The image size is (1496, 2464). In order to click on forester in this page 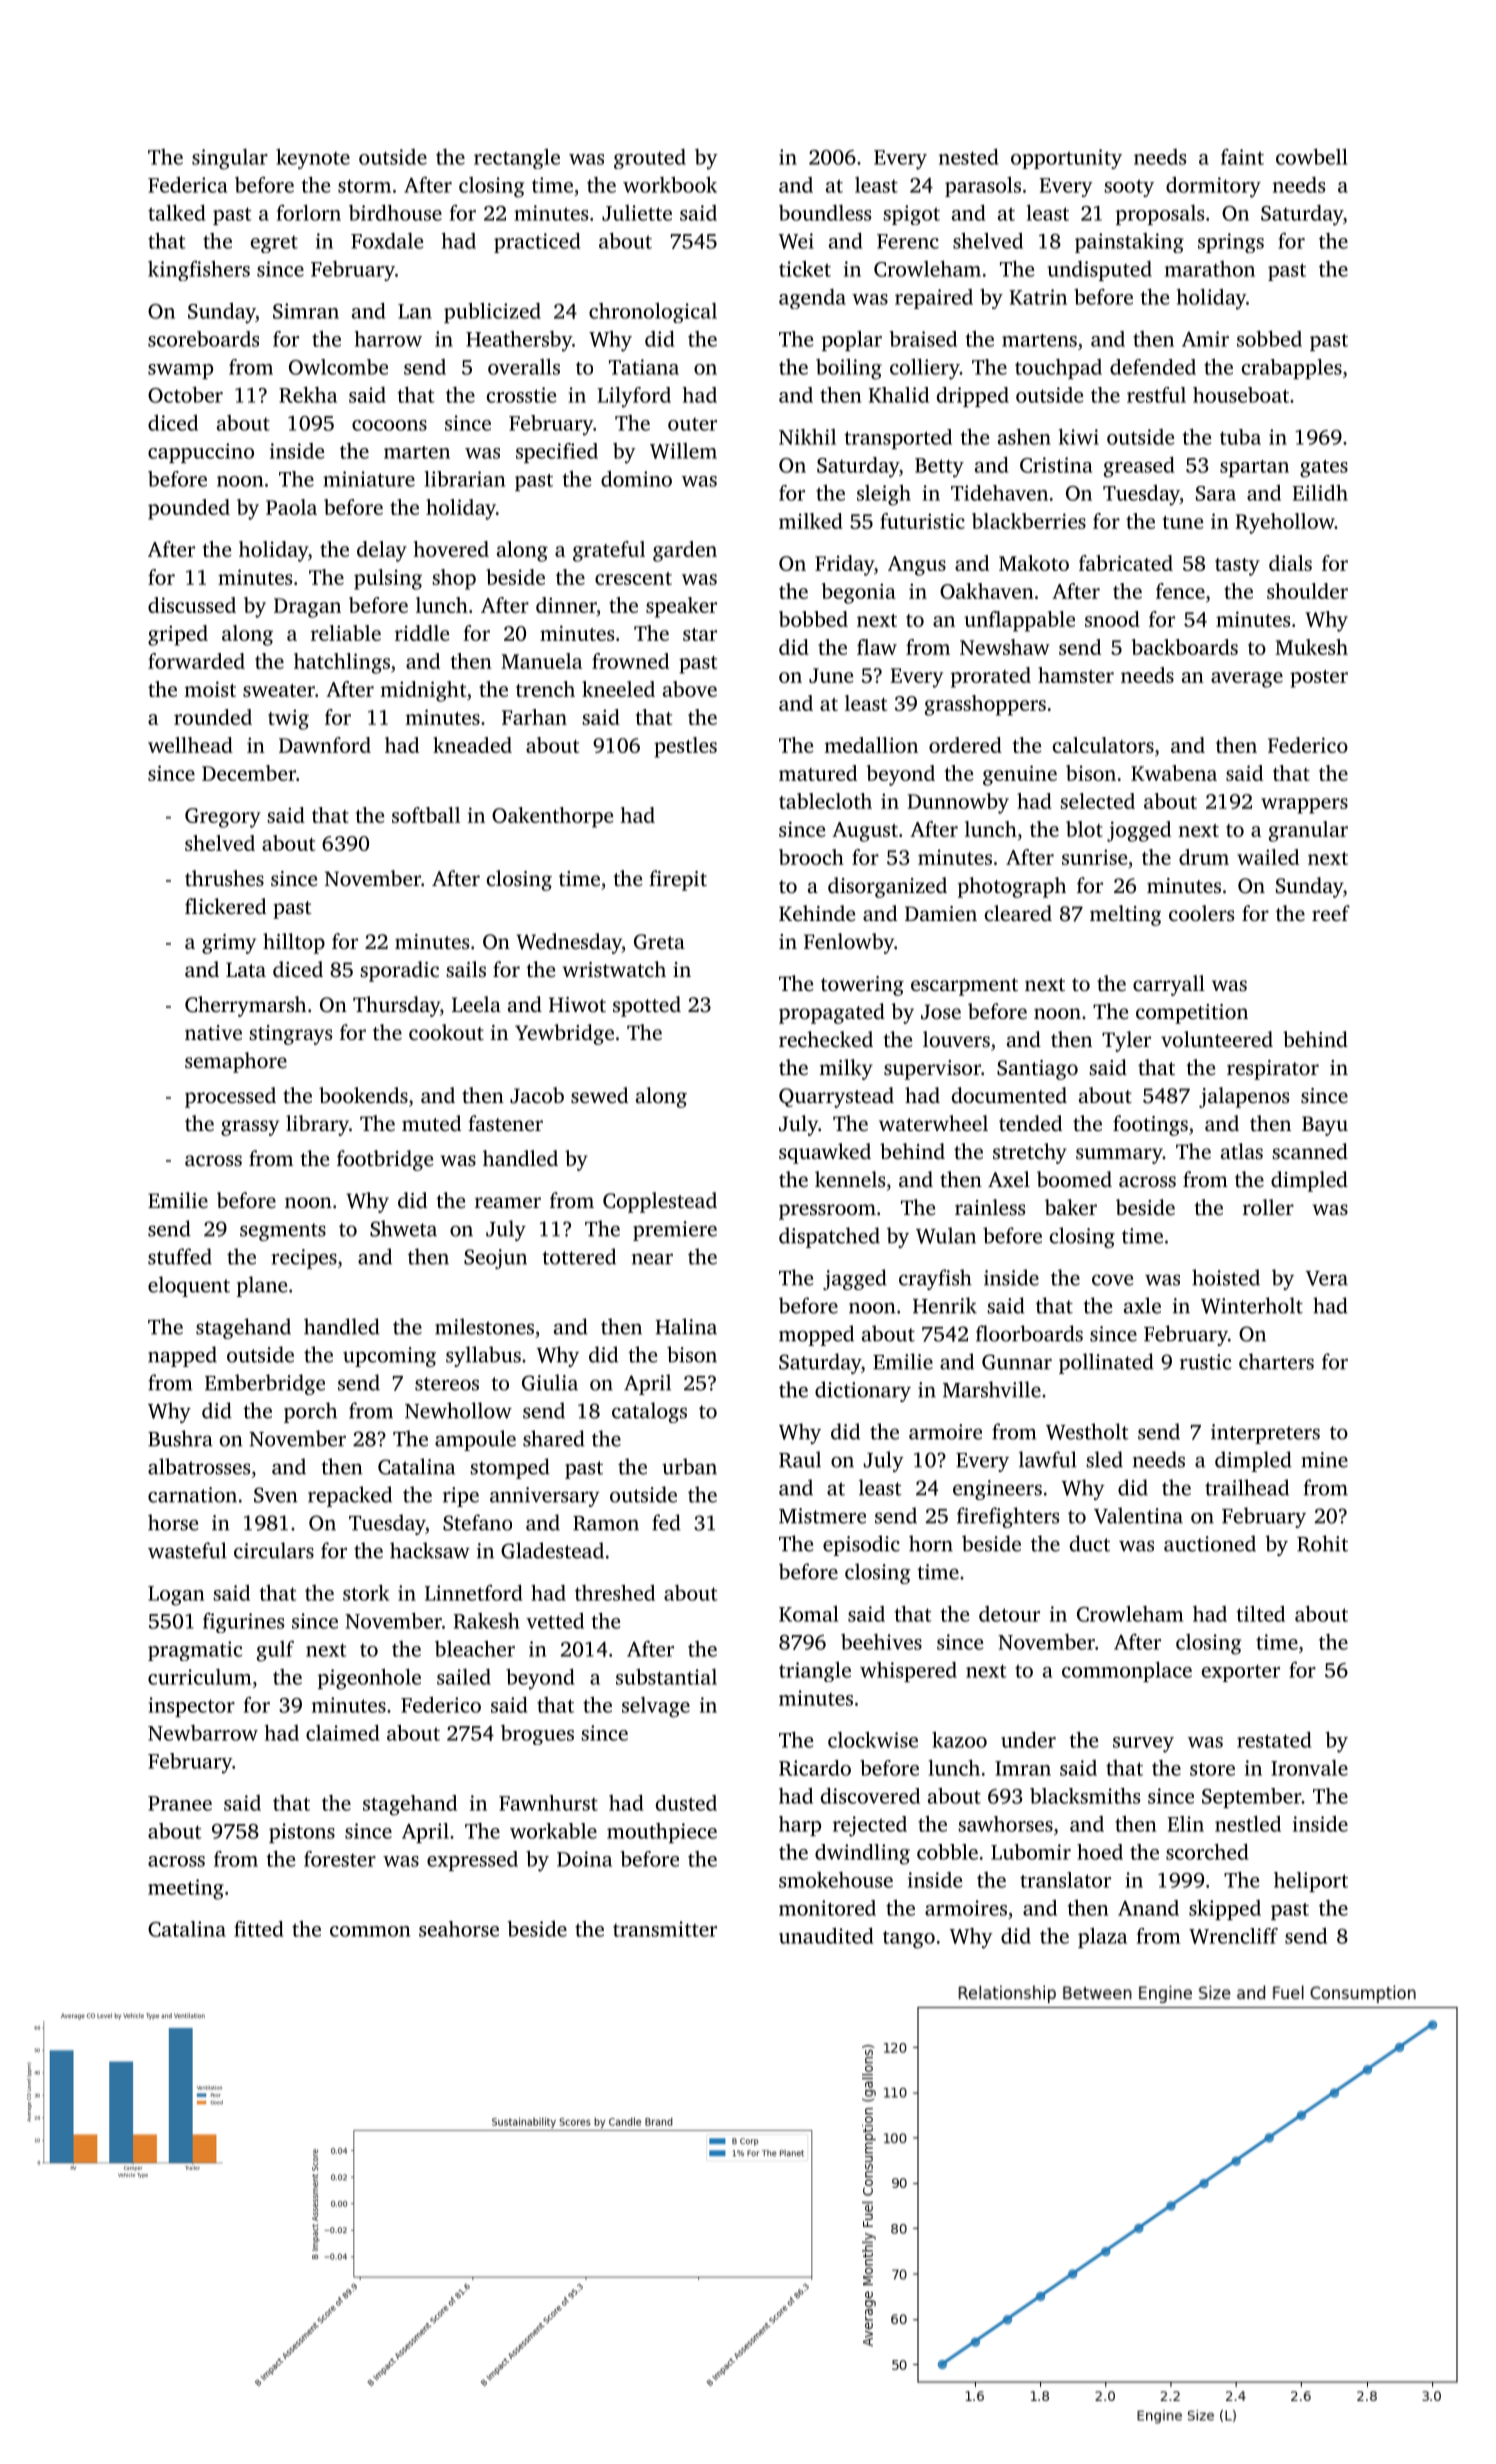, I will do `click(340, 1859)`.
